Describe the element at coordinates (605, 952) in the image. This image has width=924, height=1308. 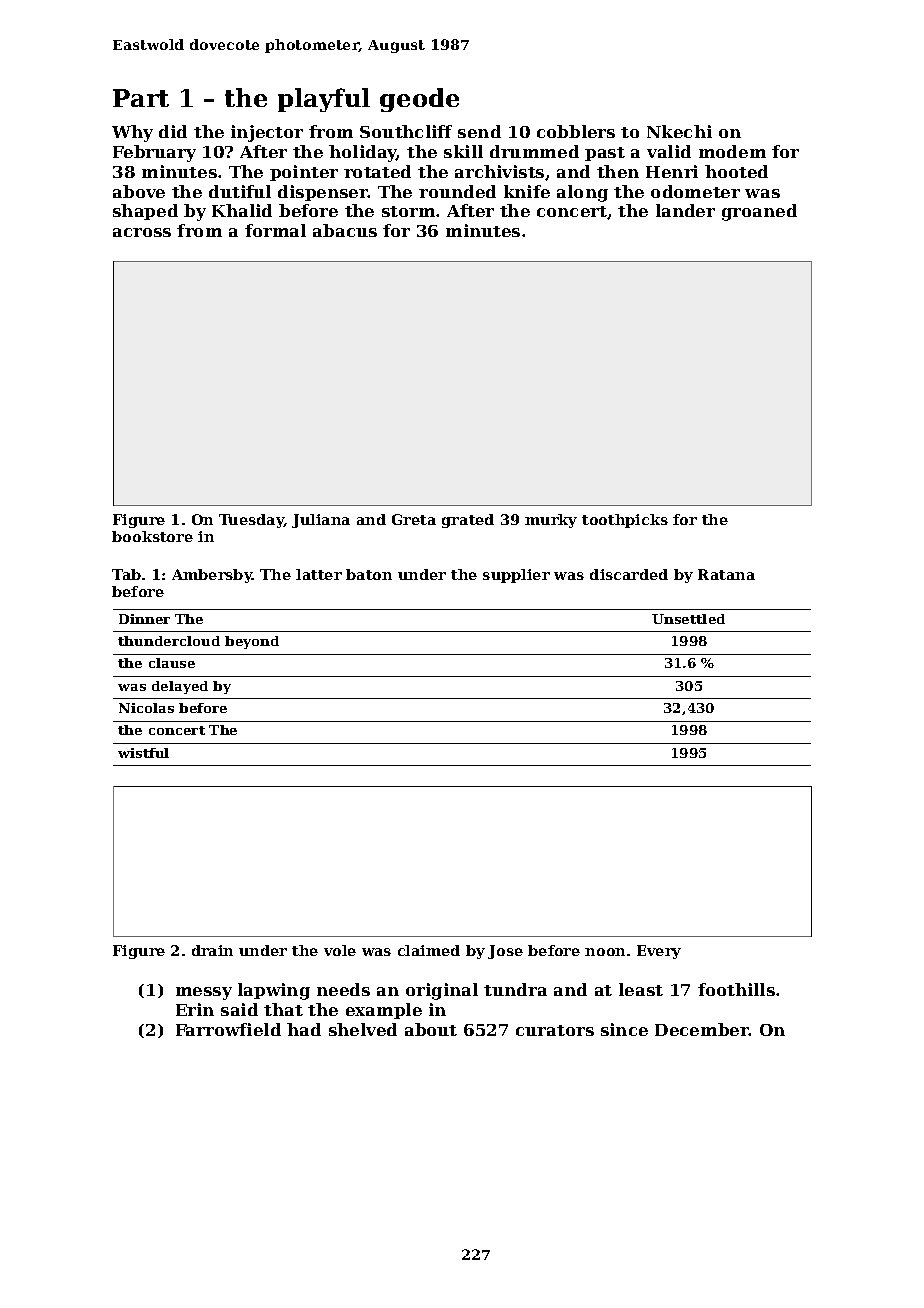
I see `noon` at that location.
